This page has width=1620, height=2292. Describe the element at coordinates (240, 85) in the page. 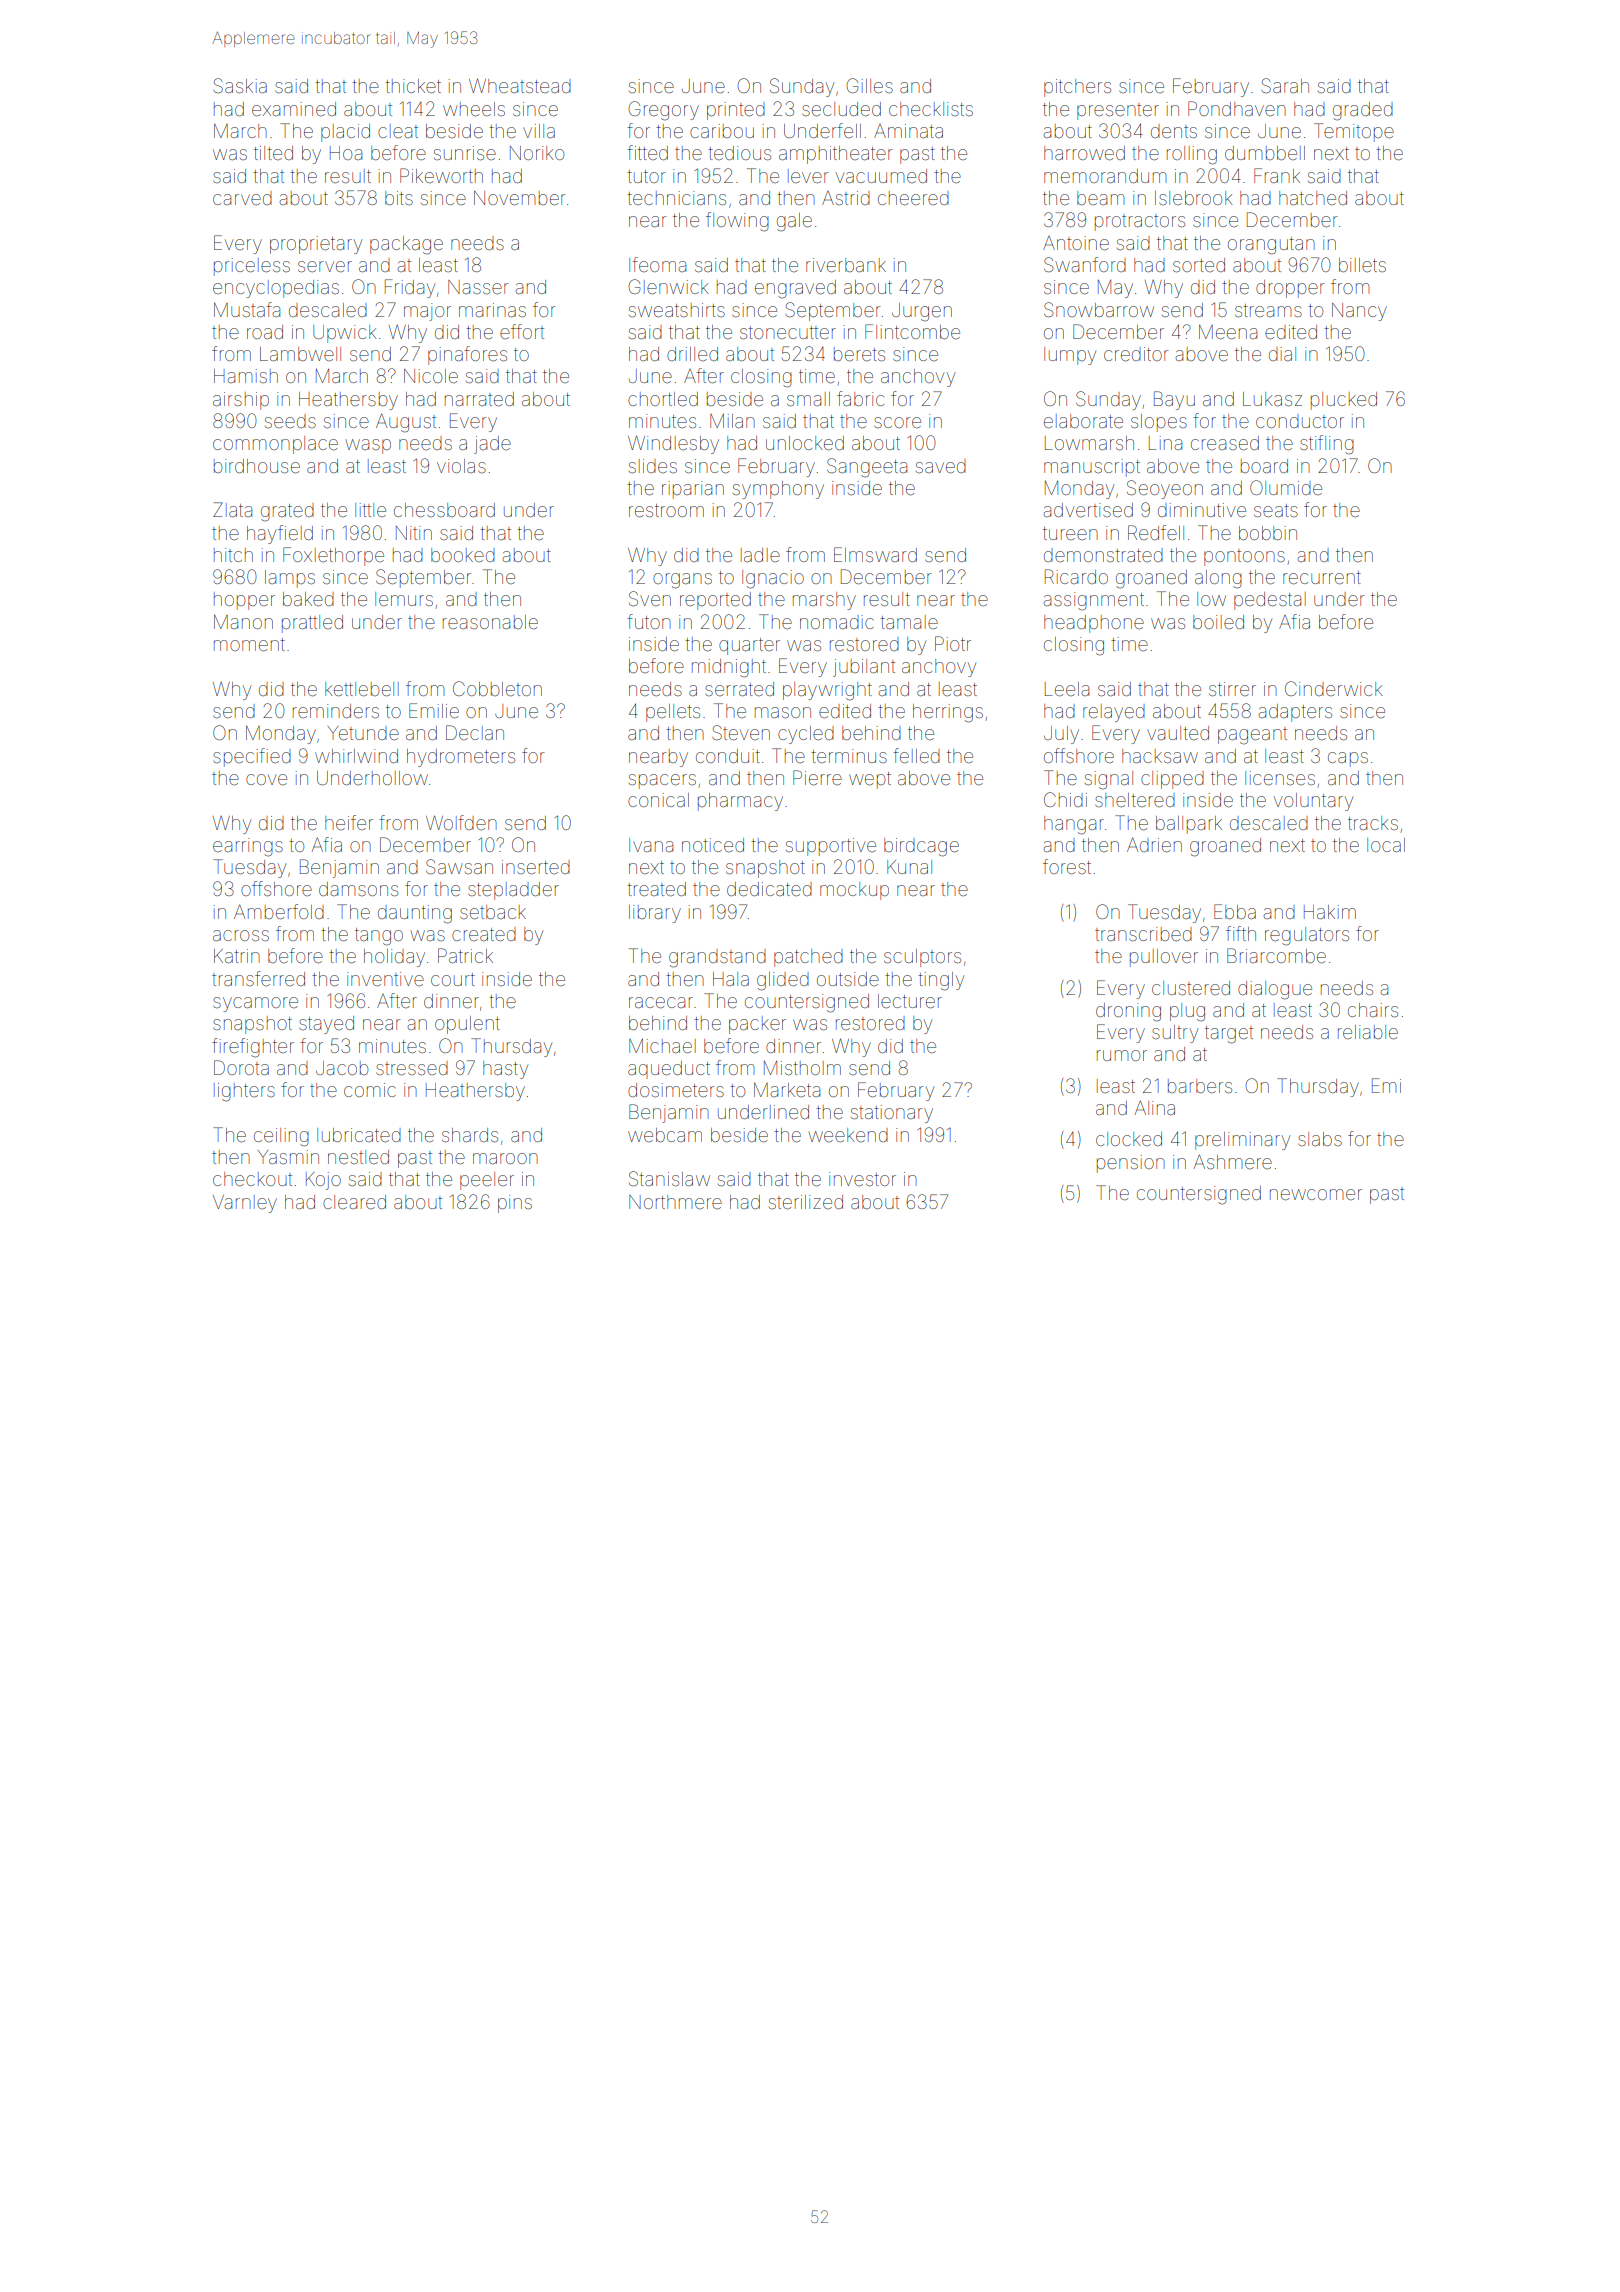

I see `Saskia` at that location.
